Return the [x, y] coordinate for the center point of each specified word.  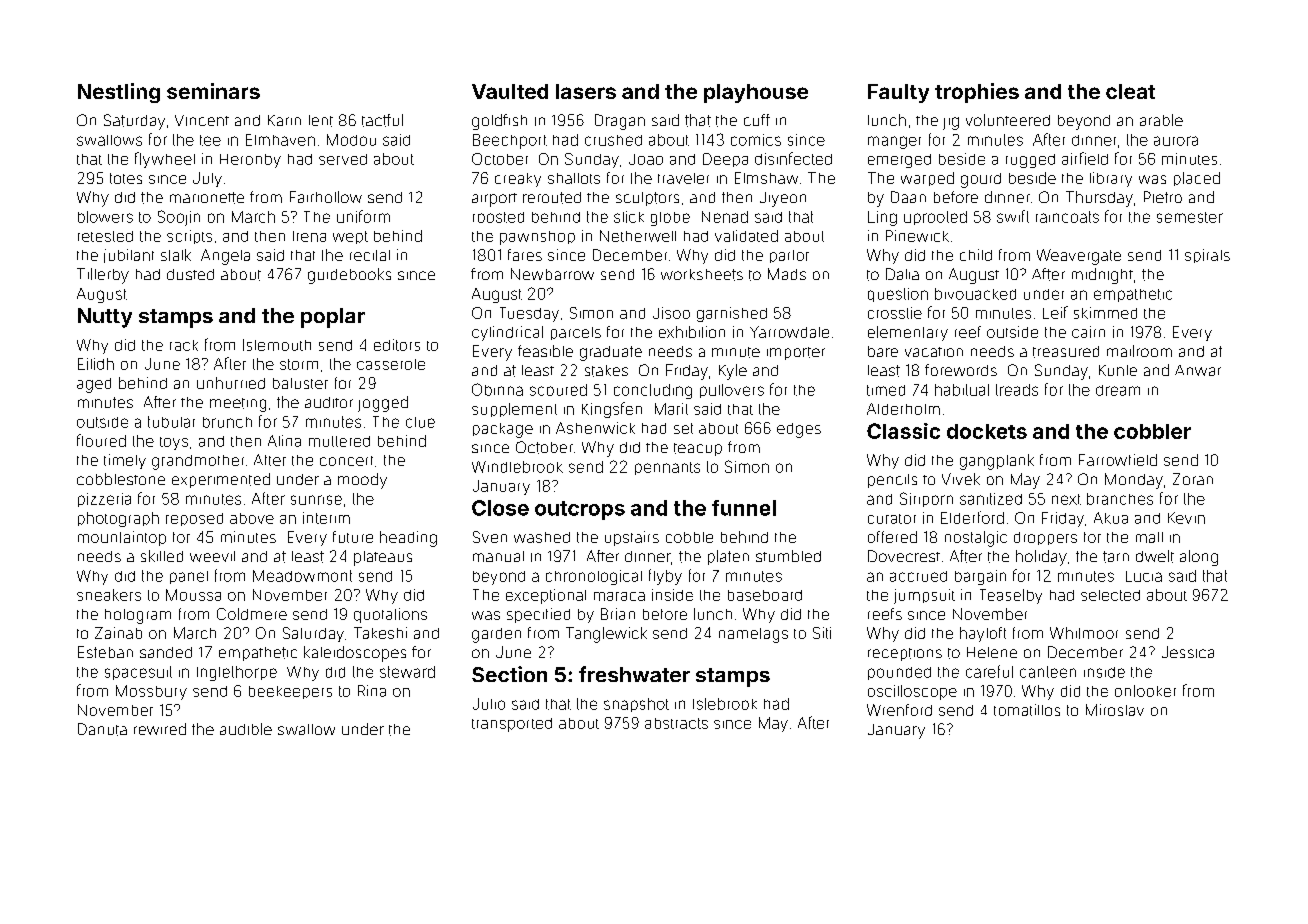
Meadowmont [302, 576]
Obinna [497, 389]
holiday [1041, 558]
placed [1197, 179]
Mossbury [151, 692]
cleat [1130, 91]
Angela [225, 257]
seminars [213, 91]
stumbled [788, 556]
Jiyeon [783, 199]
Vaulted [510, 91]
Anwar [1198, 370]
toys [174, 443]
